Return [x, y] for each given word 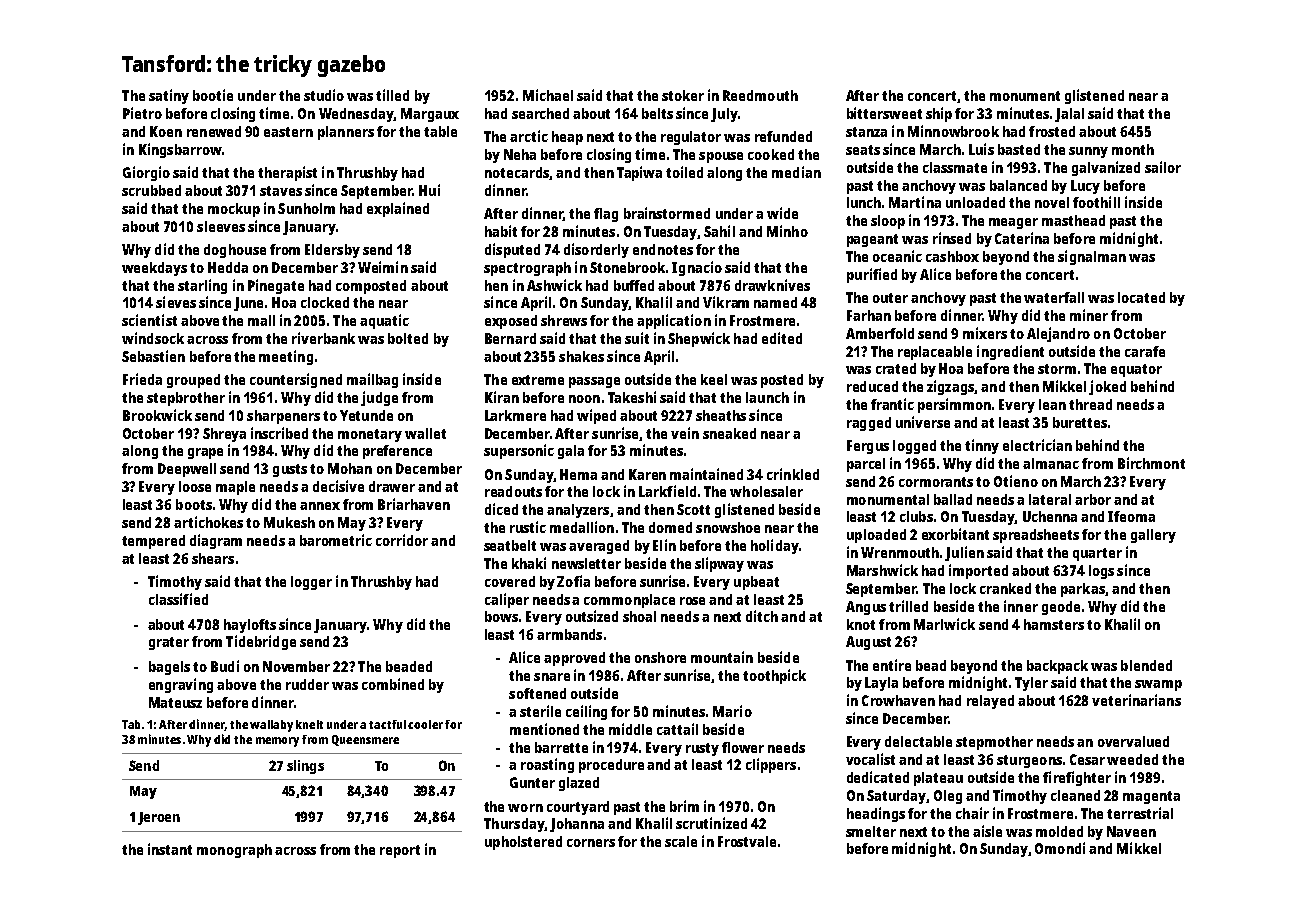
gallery [1153, 536]
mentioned [544, 729]
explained [398, 209]
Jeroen [159, 818]
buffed [634, 285]
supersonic [519, 451]
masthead [1073, 220]
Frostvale [747, 841]
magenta [1151, 797]
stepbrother [186, 399]
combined [393, 684]
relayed [990, 702]
